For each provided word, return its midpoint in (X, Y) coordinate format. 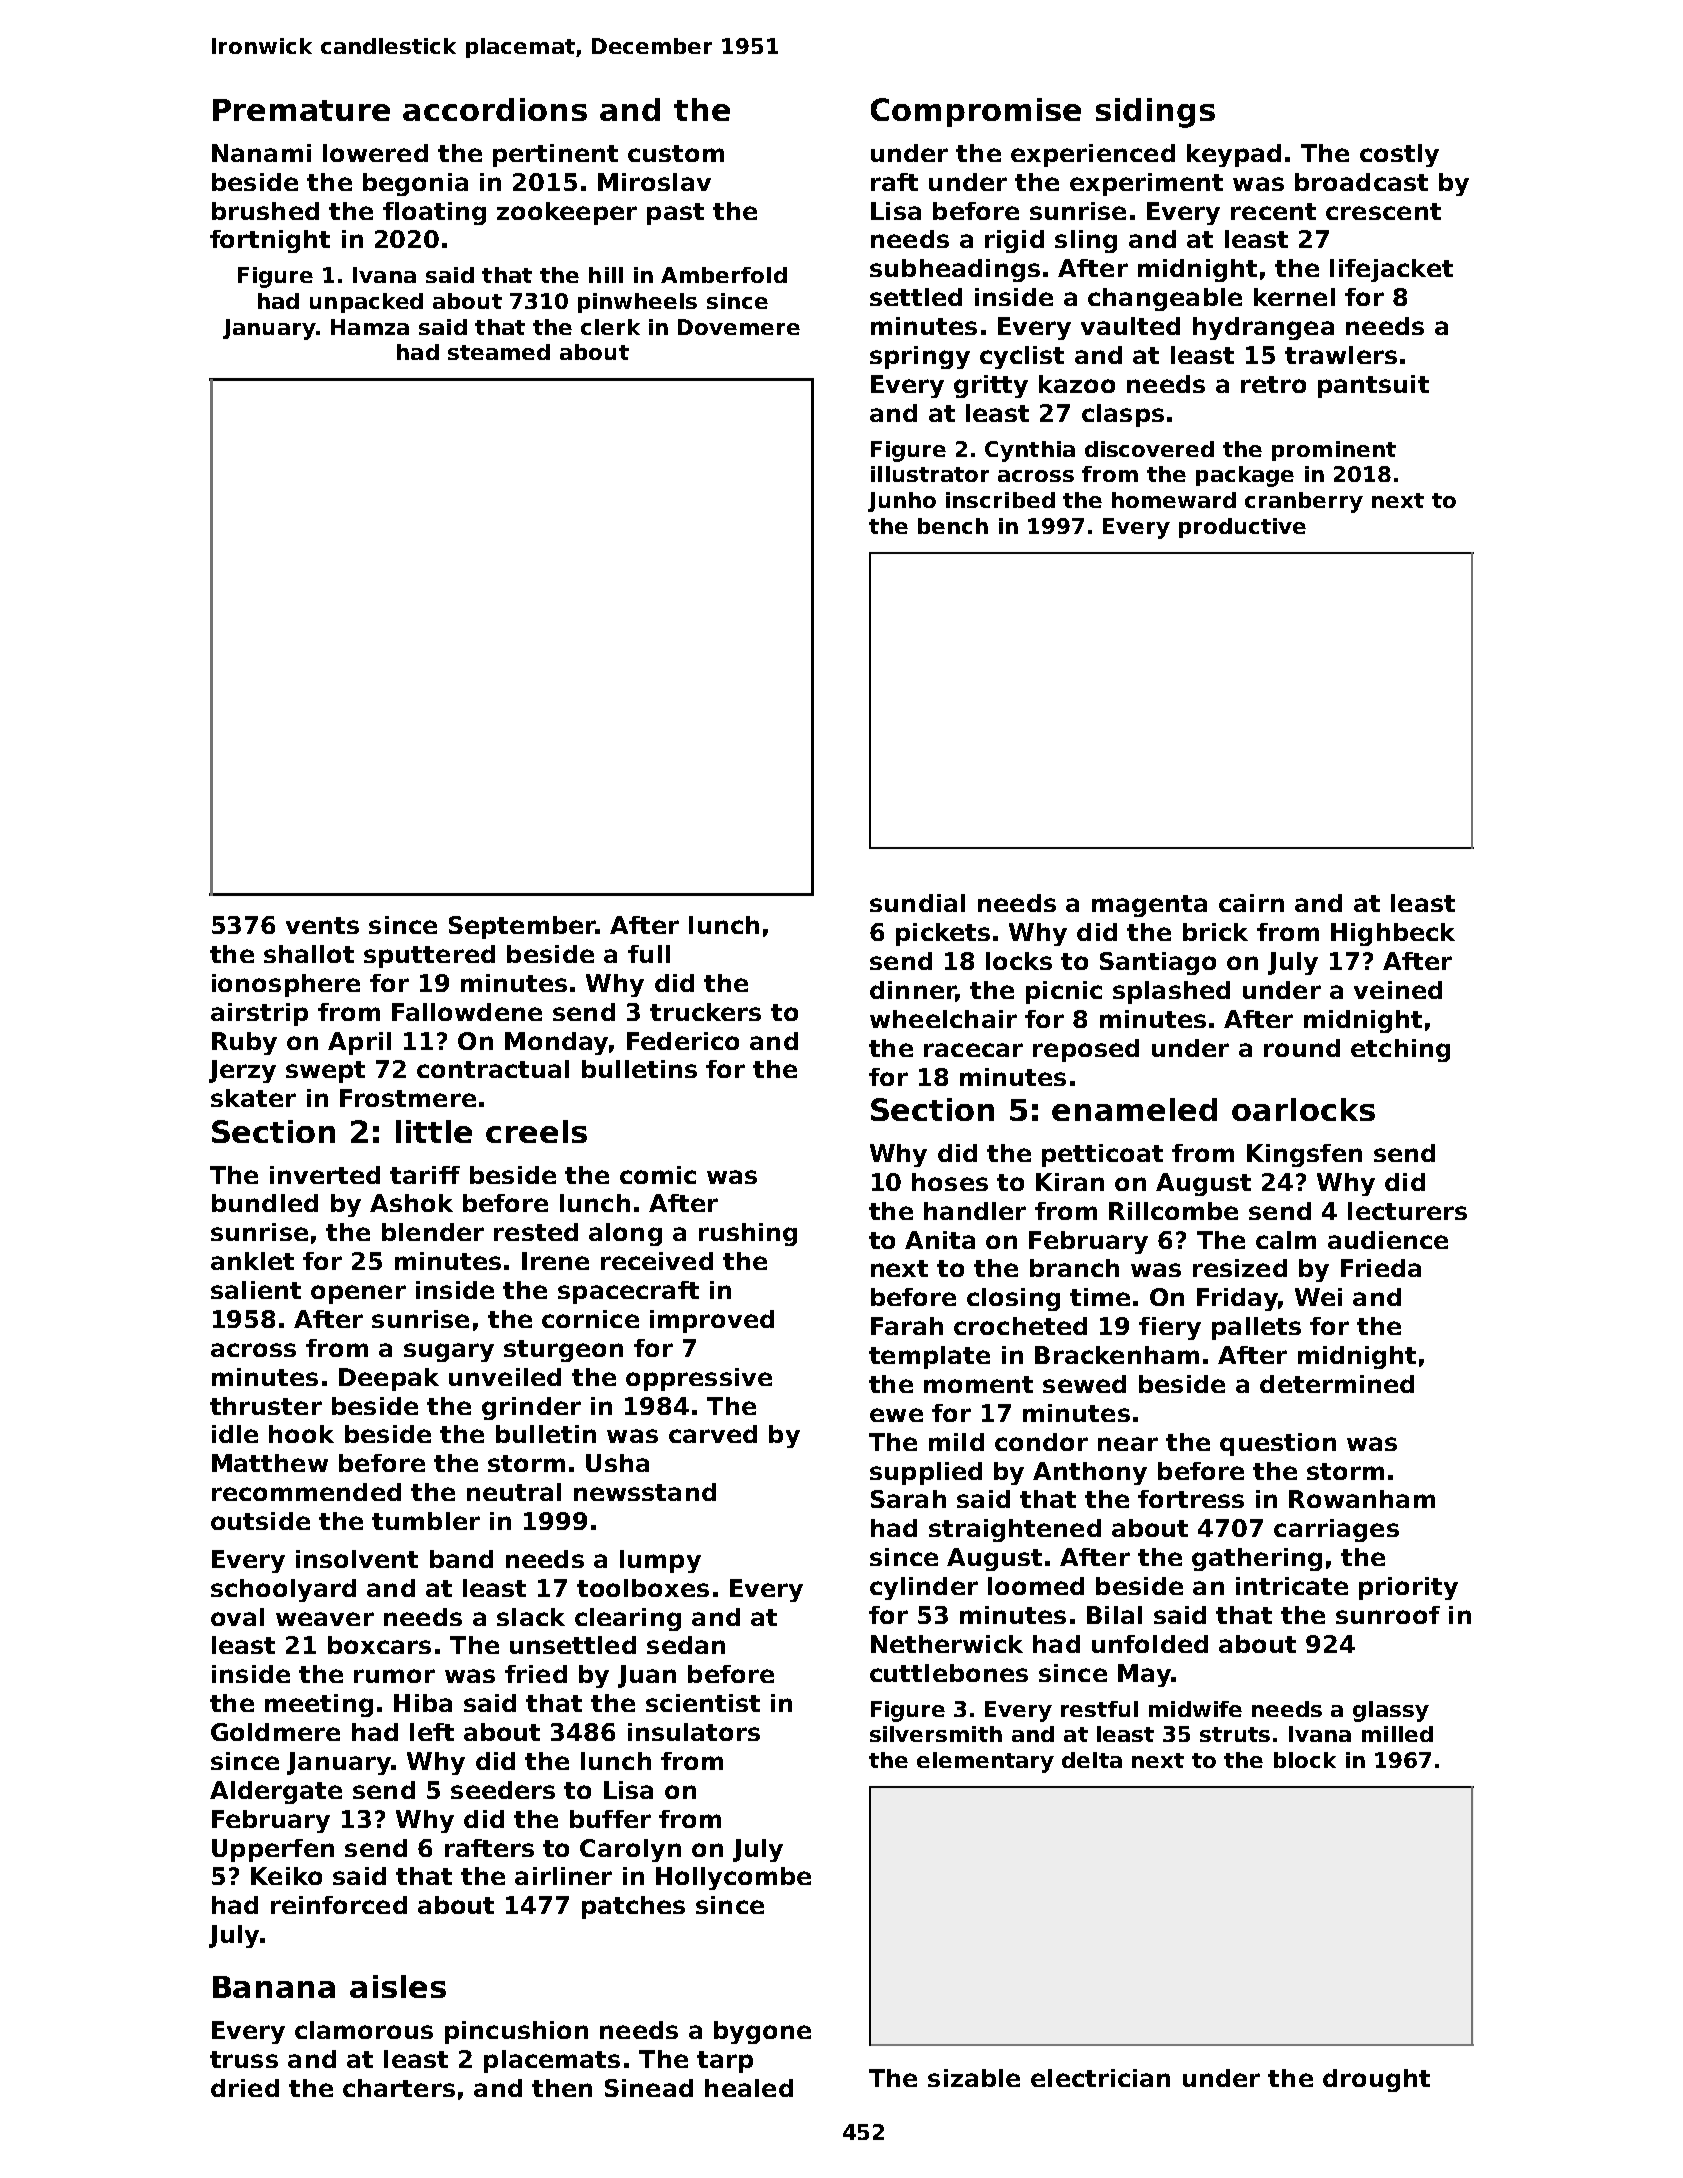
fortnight (270, 241)
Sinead (649, 2088)
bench (953, 526)
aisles (398, 1986)
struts (1235, 1734)
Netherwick (947, 1644)
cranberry (1304, 502)
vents (322, 925)
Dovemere (739, 327)
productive (1242, 528)
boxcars (379, 1645)
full (649, 954)
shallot (309, 954)
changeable (1165, 299)
